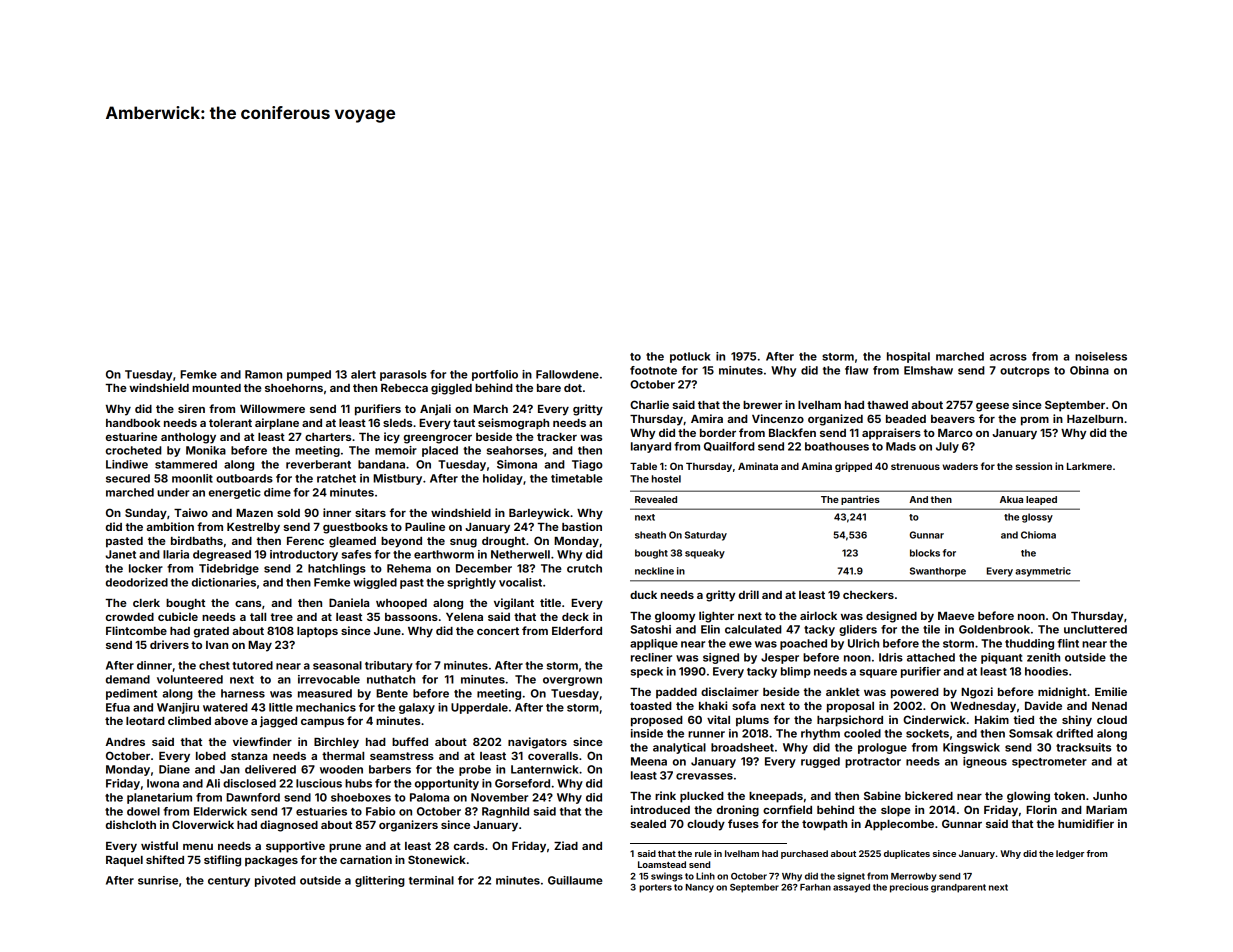  Describe the element at coordinates (392, 438) in the image. I see `icy` at that location.
